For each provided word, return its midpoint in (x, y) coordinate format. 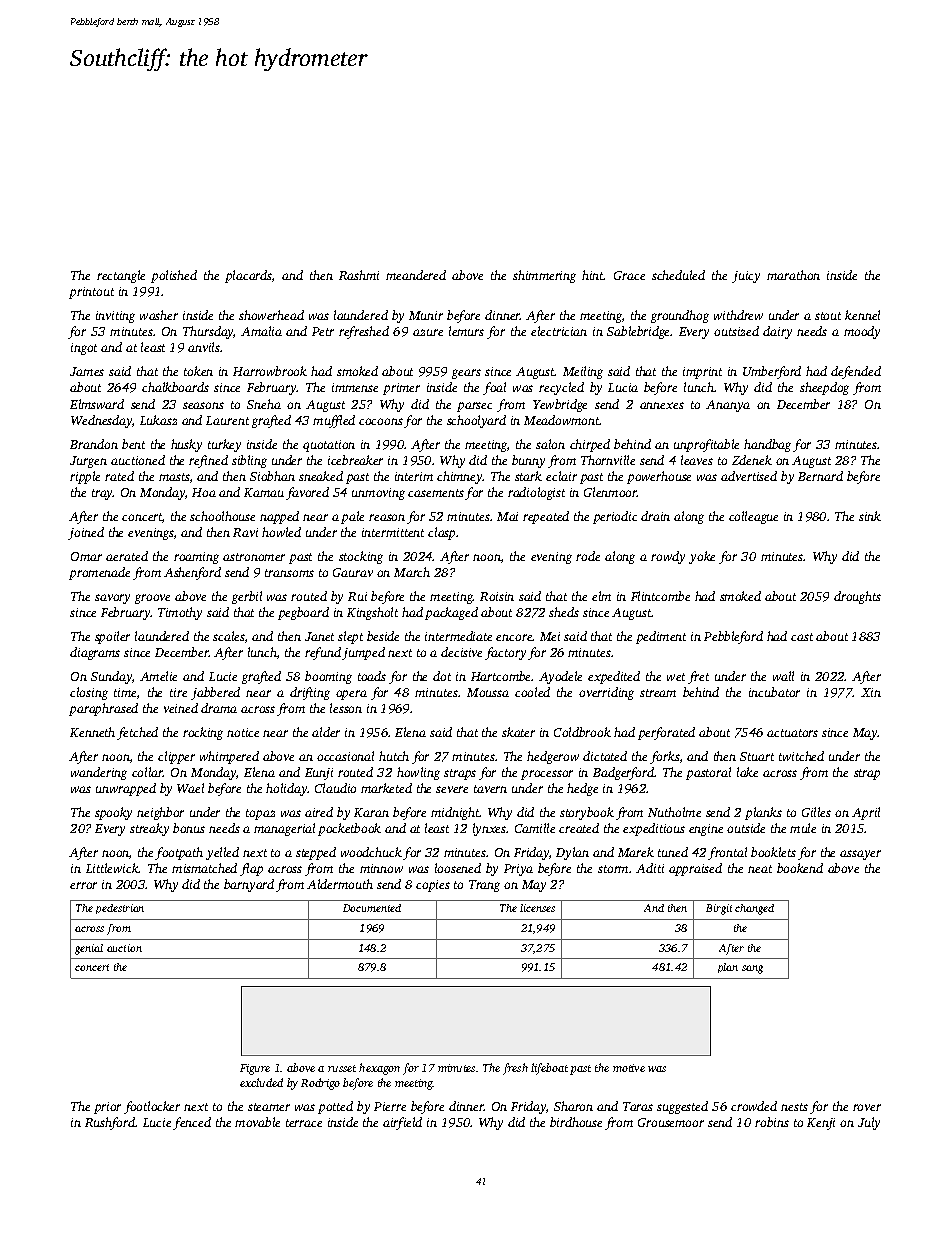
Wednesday (102, 421)
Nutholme (674, 812)
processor (547, 775)
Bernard (820, 476)
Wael (190, 788)
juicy (746, 277)
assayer (860, 855)
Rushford (110, 1123)
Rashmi (359, 275)
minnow (381, 868)
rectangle (121, 276)
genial (89, 949)
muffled (334, 421)
